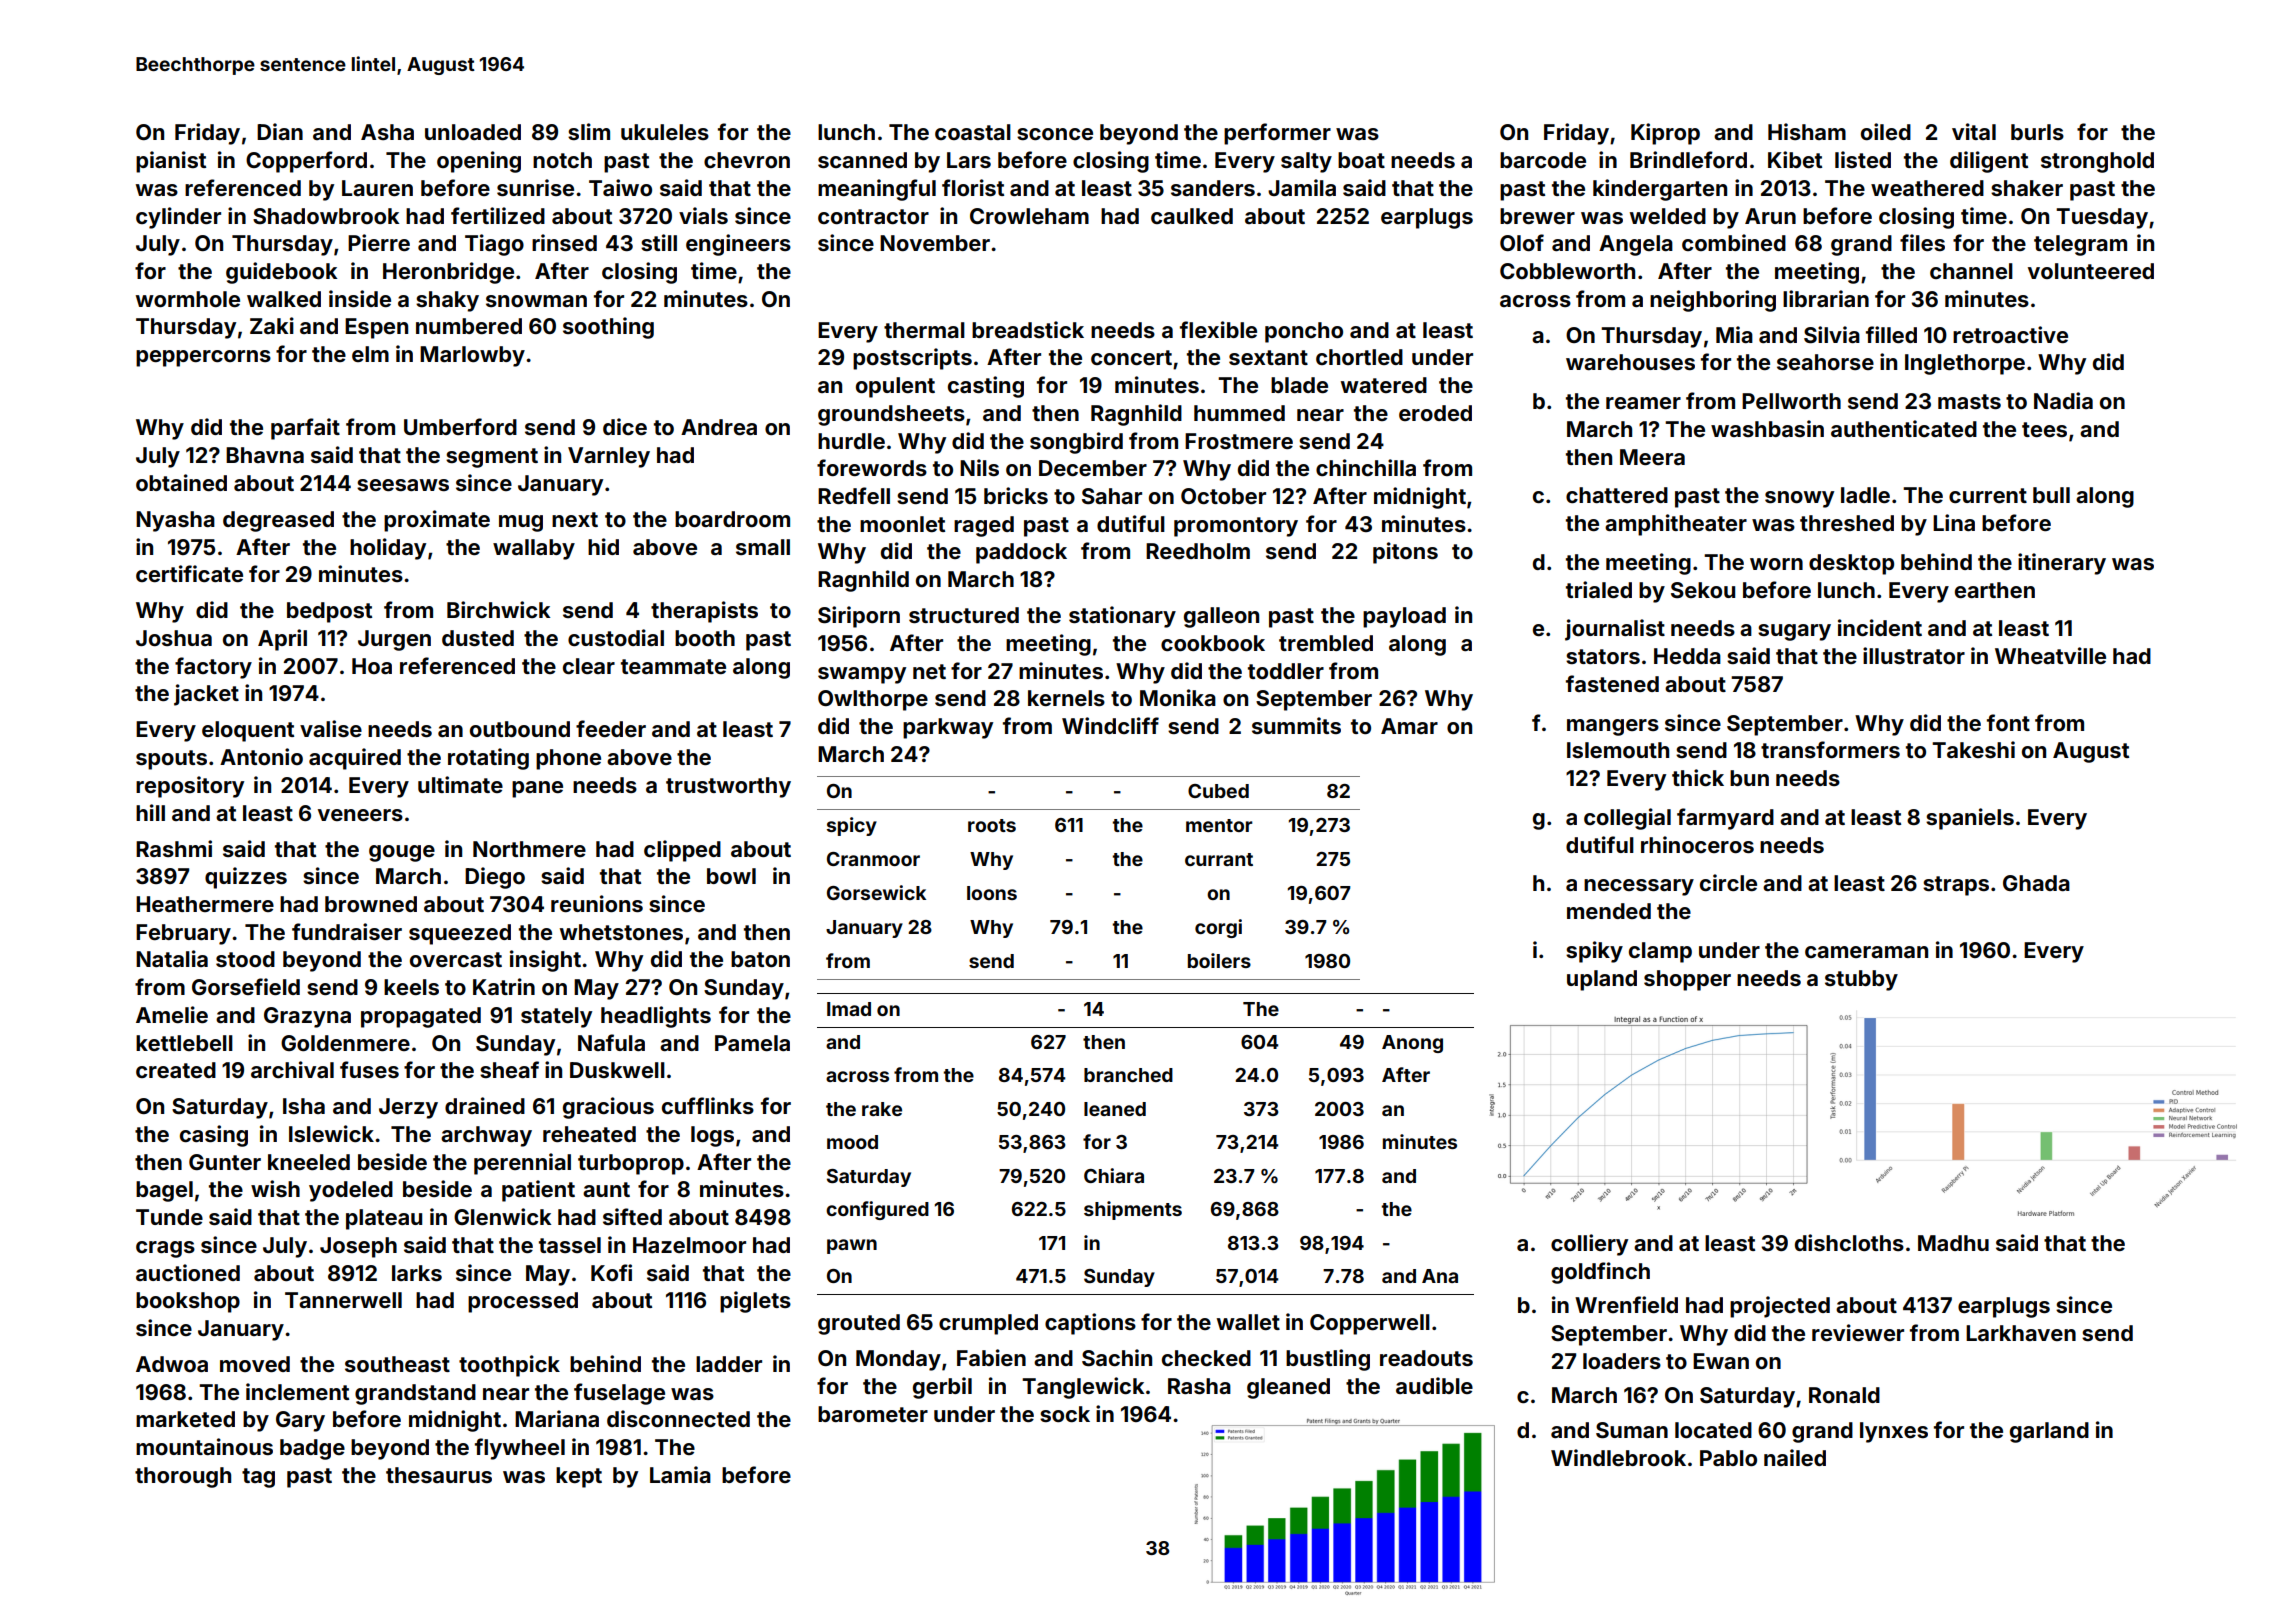 This document has height=1620, width=2291. I want to click on welded, so click(1668, 216).
